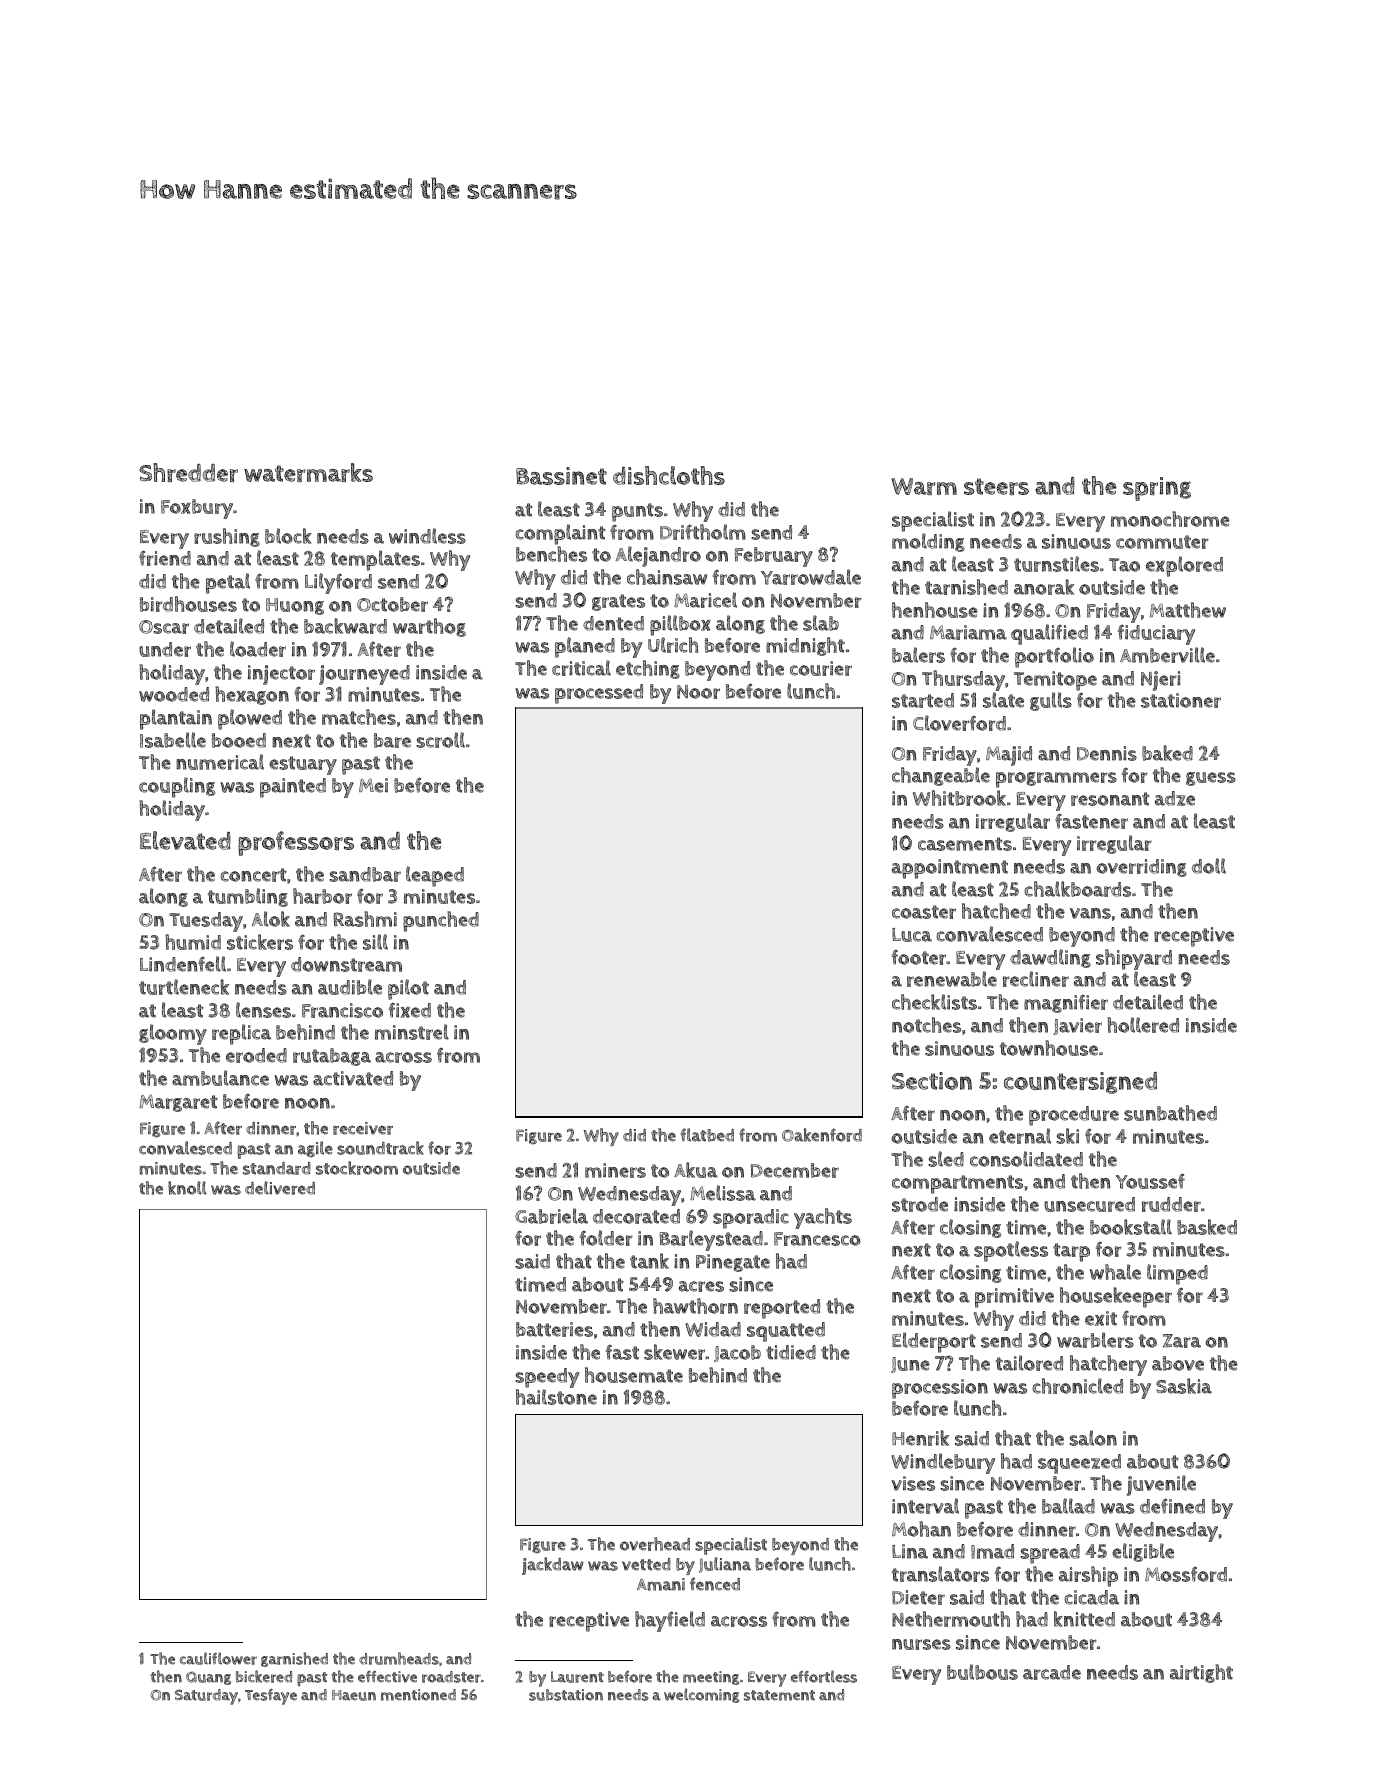 This screenshot has height=1783, width=1378. What do you see at coordinates (288, 536) in the screenshot?
I see `block` at bounding box center [288, 536].
